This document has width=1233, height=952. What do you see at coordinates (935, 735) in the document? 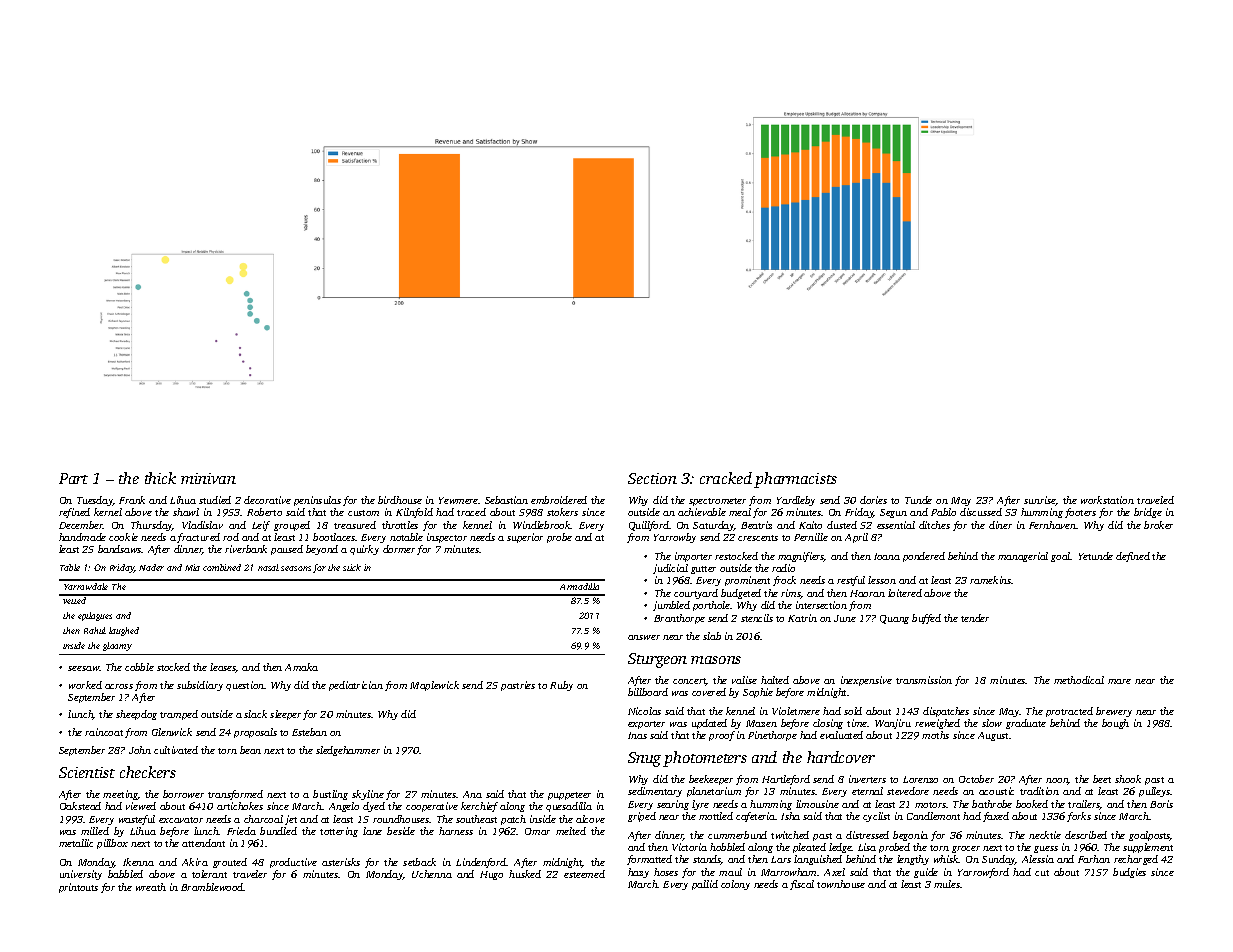
I see `moths` at bounding box center [935, 735].
